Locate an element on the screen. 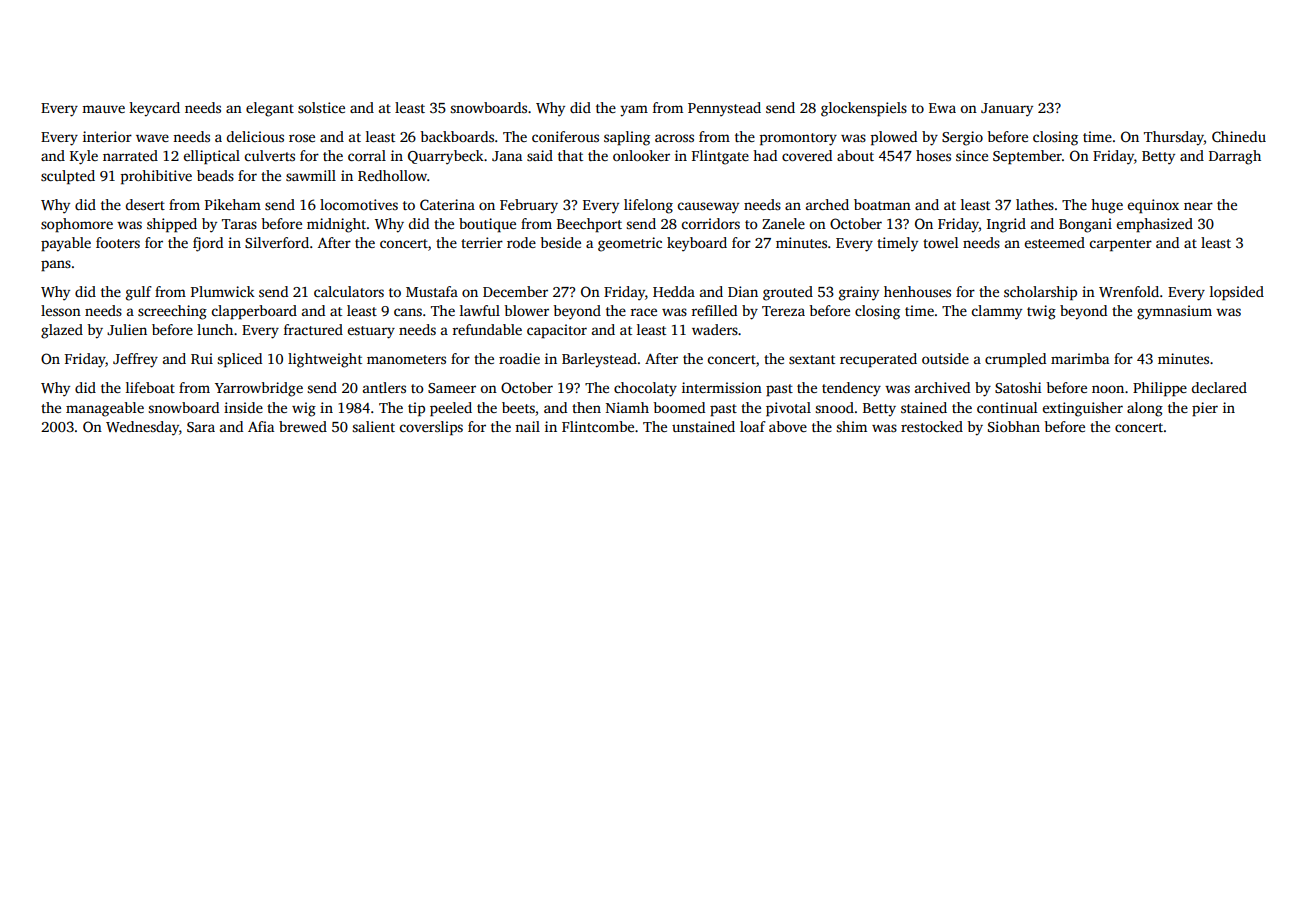  near is located at coordinates (1198, 206).
